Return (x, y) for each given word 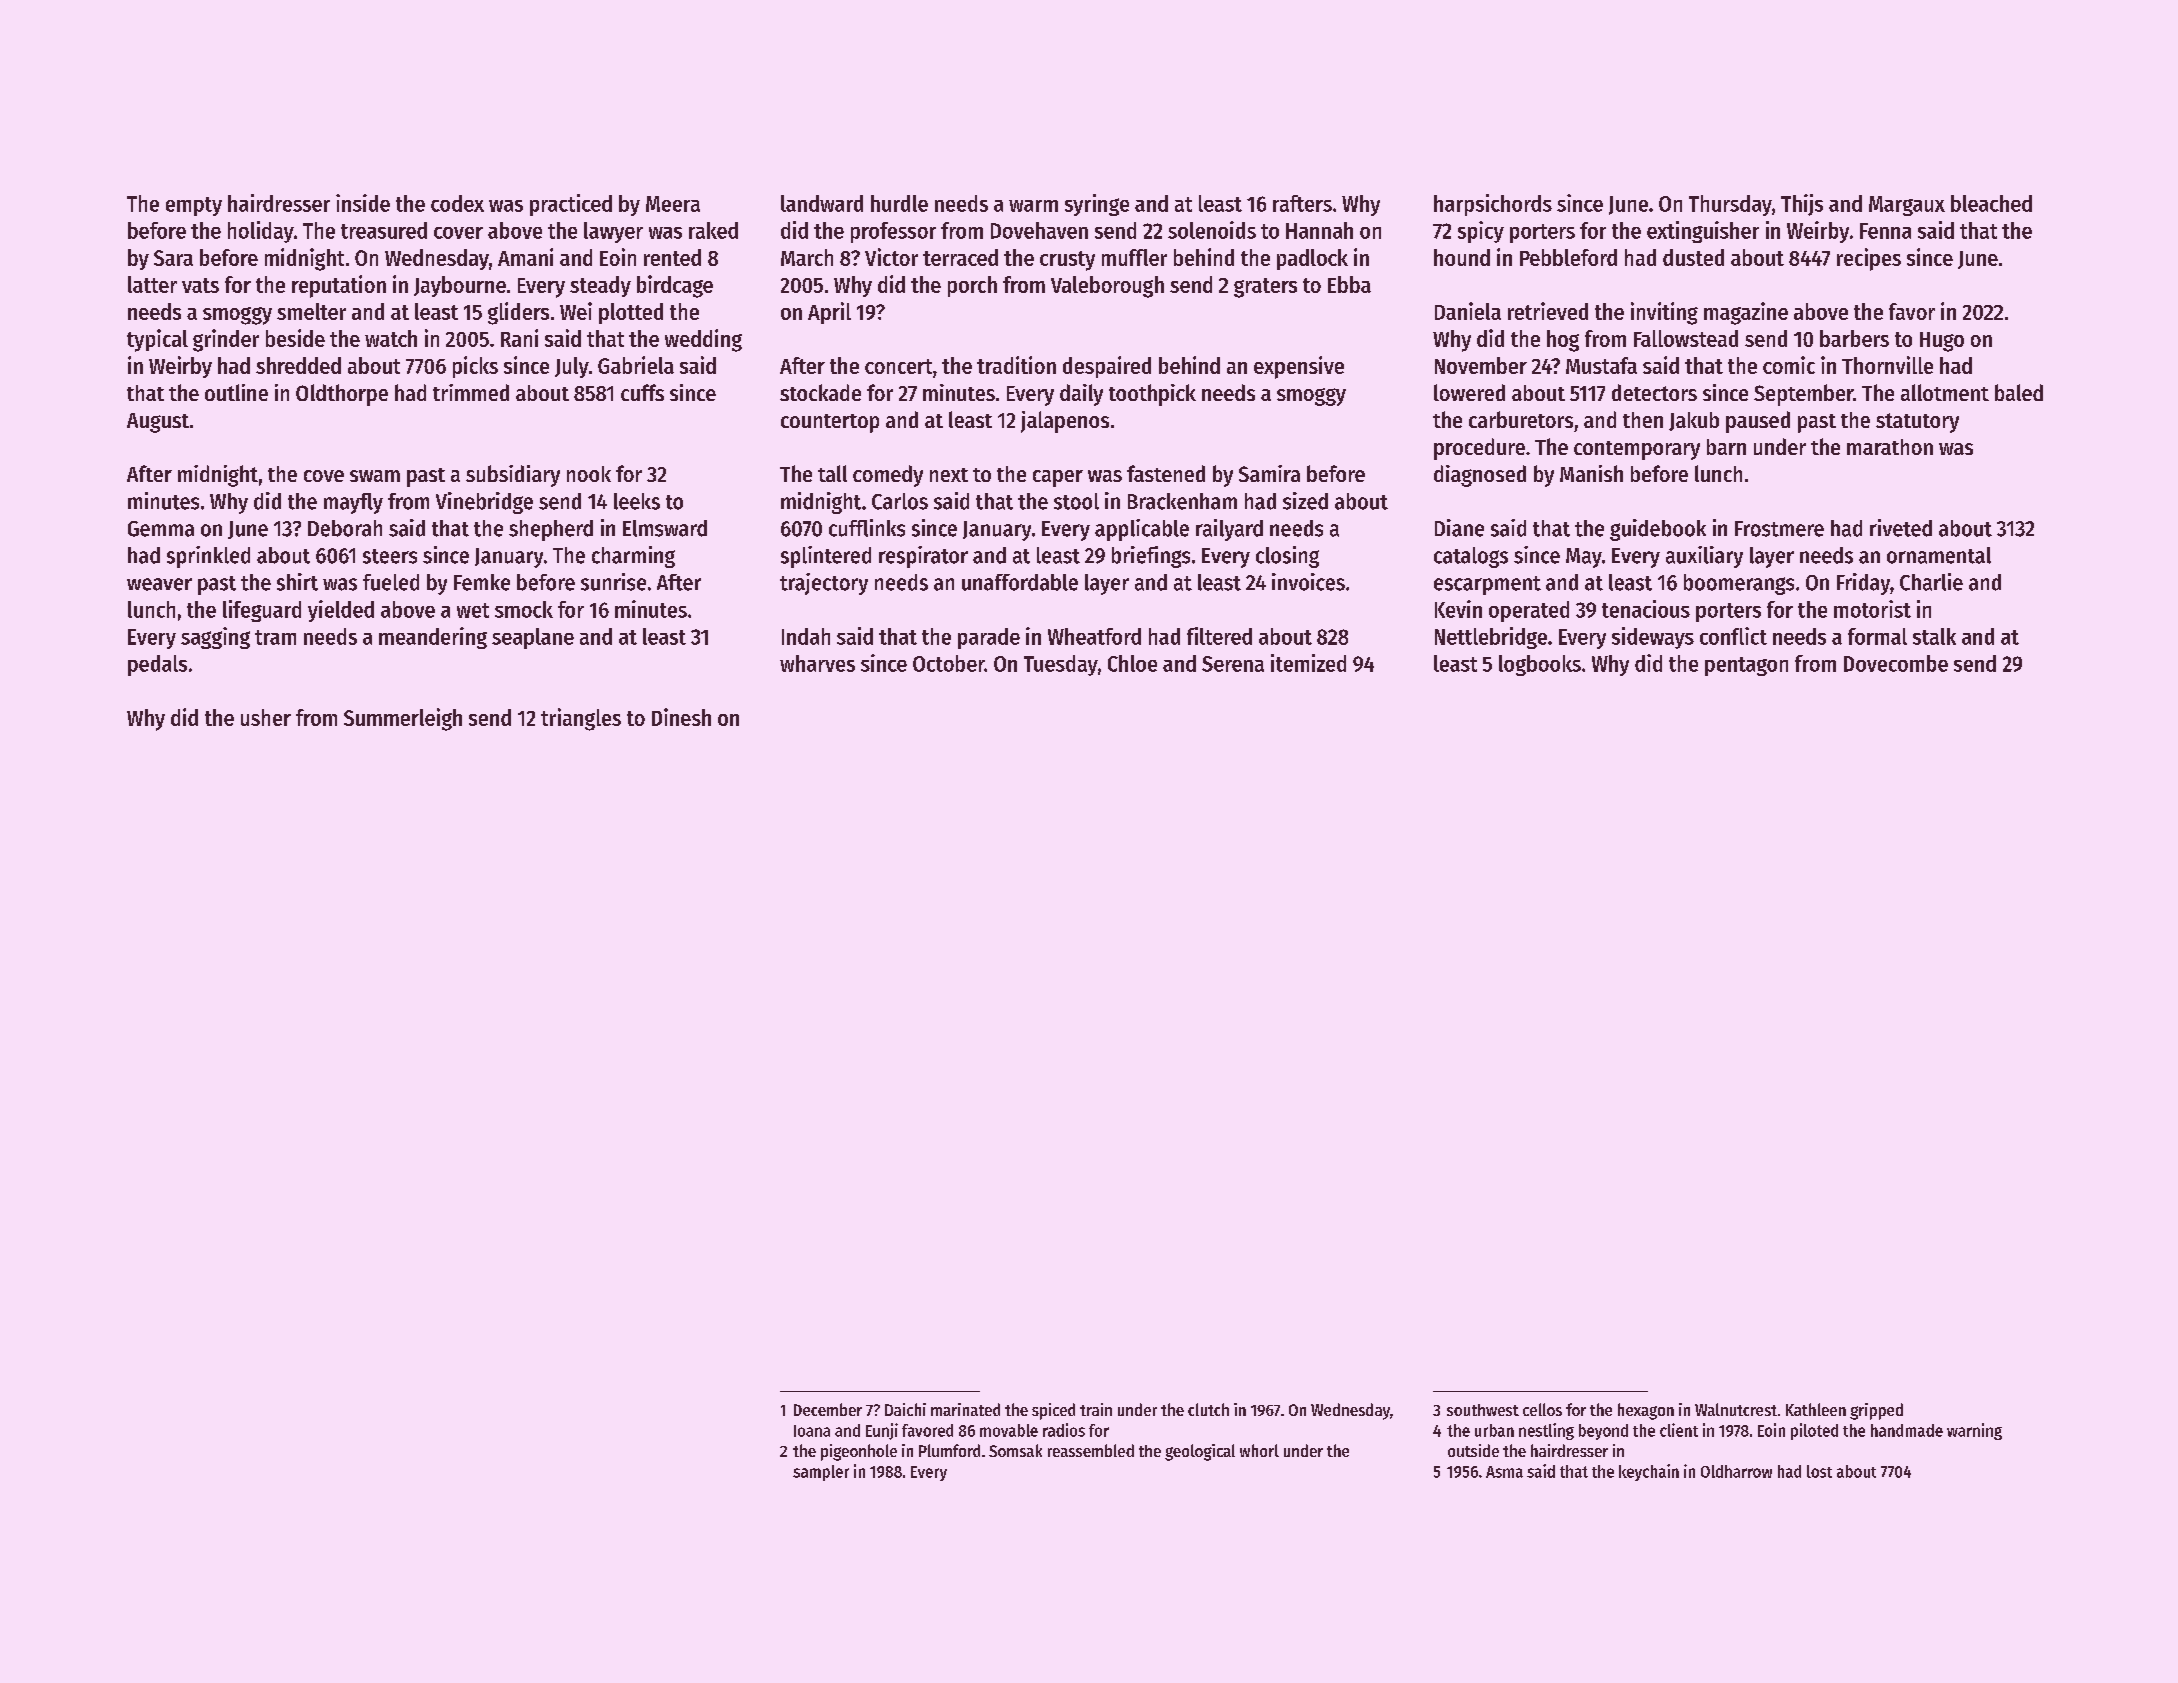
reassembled (1091, 1450)
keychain (1649, 1472)
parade (989, 638)
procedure (1479, 449)
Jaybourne (460, 286)
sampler (821, 1473)
